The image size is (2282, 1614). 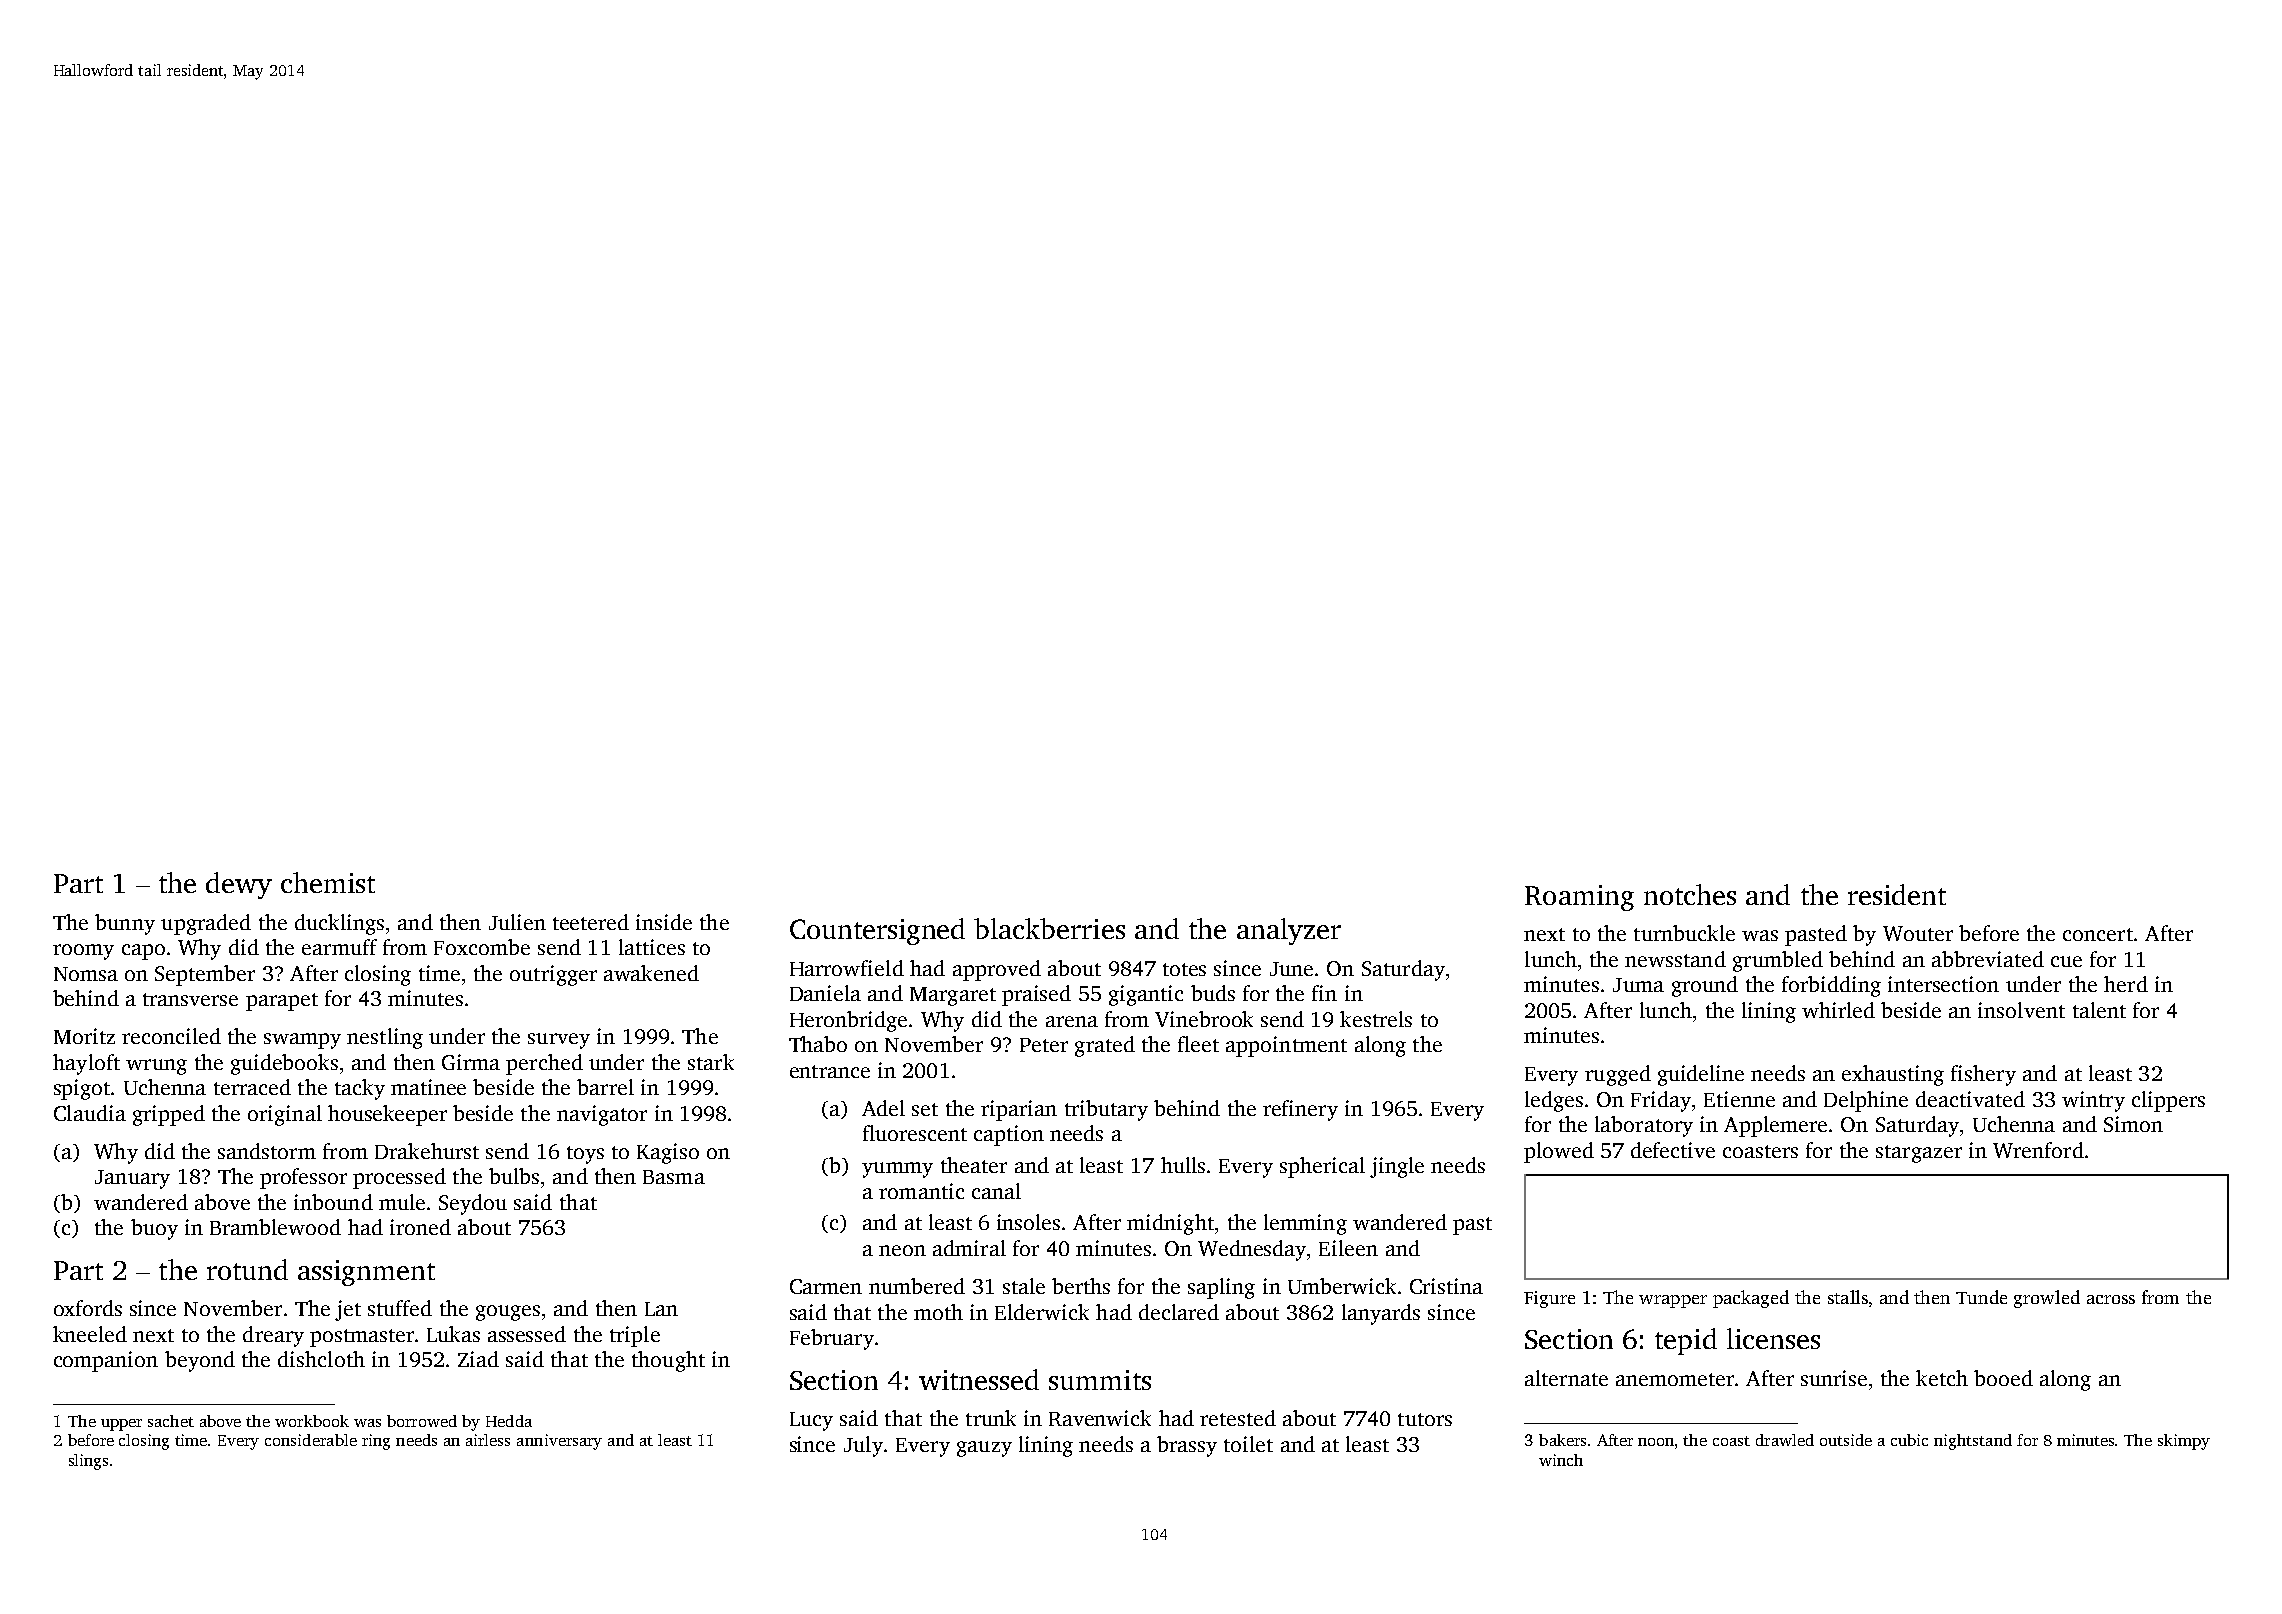 I want to click on canal, so click(x=996, y=1191).
